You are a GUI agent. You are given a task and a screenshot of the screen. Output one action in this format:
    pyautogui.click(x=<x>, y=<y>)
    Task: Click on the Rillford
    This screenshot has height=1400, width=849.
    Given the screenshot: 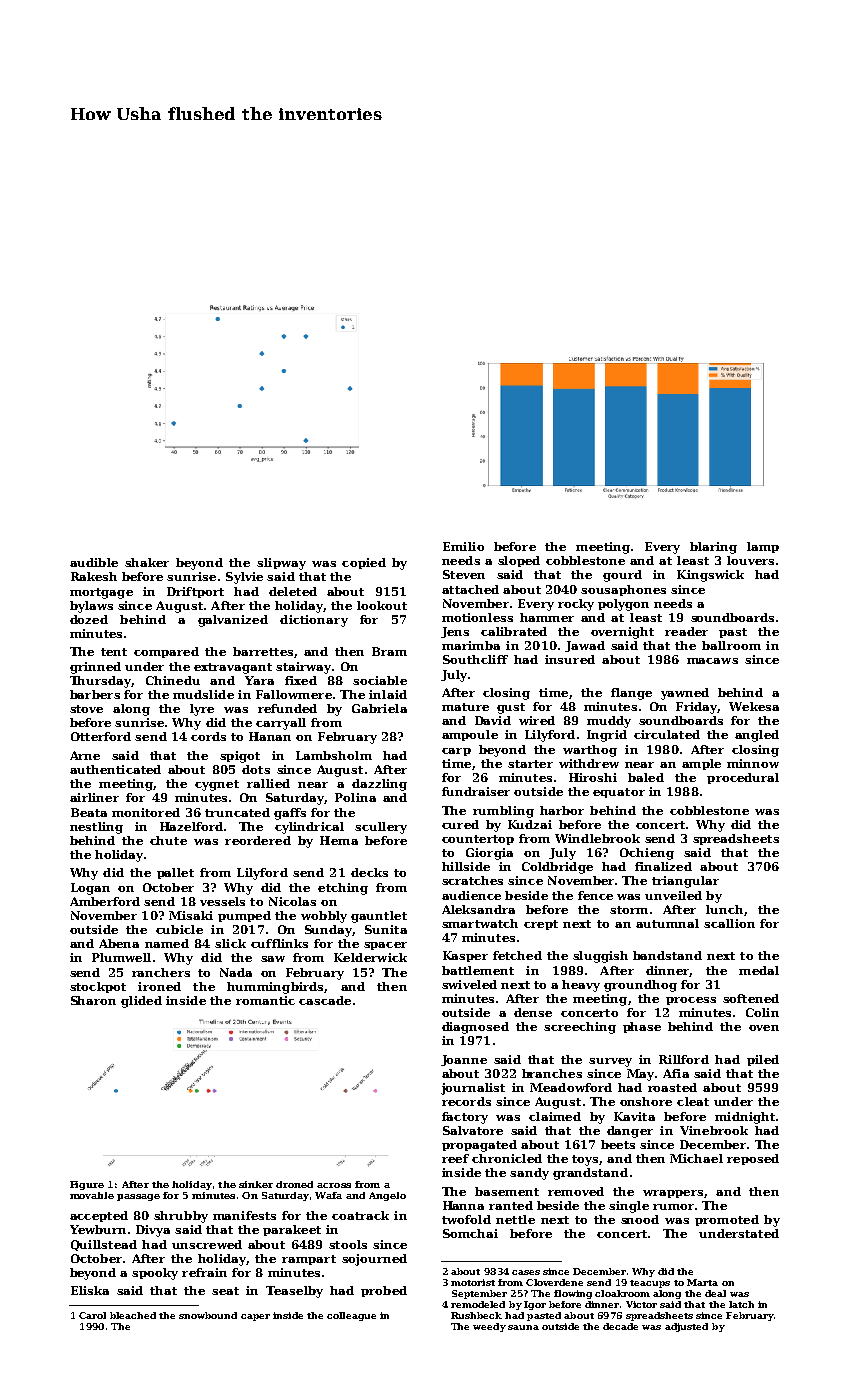 What is the action you would take?
    pyautogui.click(x=684, y=1059)
